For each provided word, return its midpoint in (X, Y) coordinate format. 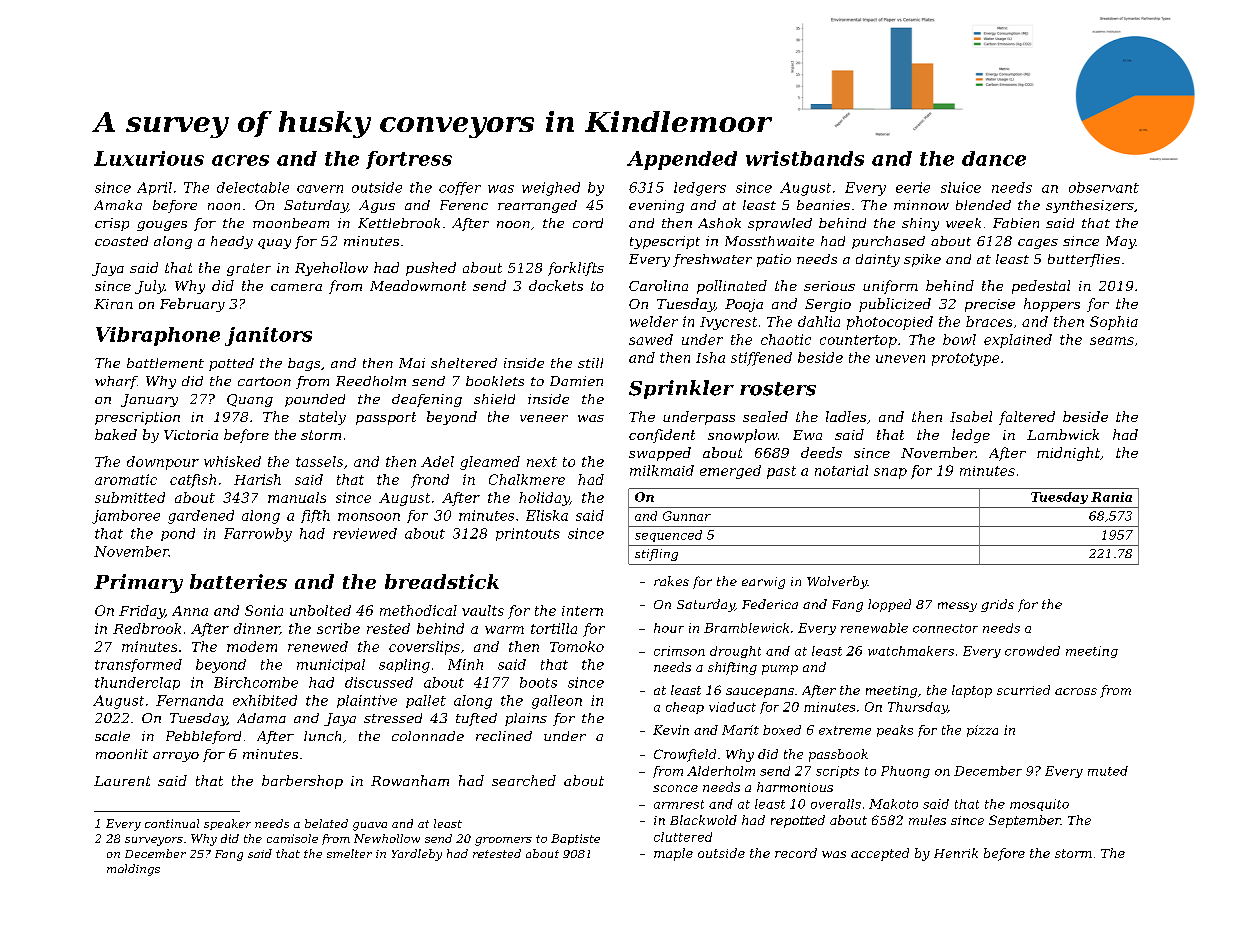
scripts (837, 772)
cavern (320, 189)
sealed (765, 416)
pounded (315, 400)
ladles (846, 416)
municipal (331, 665)
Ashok (719, 223)
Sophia (1114, 323)
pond (178, 534)
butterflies (1084, 260)
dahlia (819, 321)
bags (304, 364)
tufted (476, 719)
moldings (133, 870)
